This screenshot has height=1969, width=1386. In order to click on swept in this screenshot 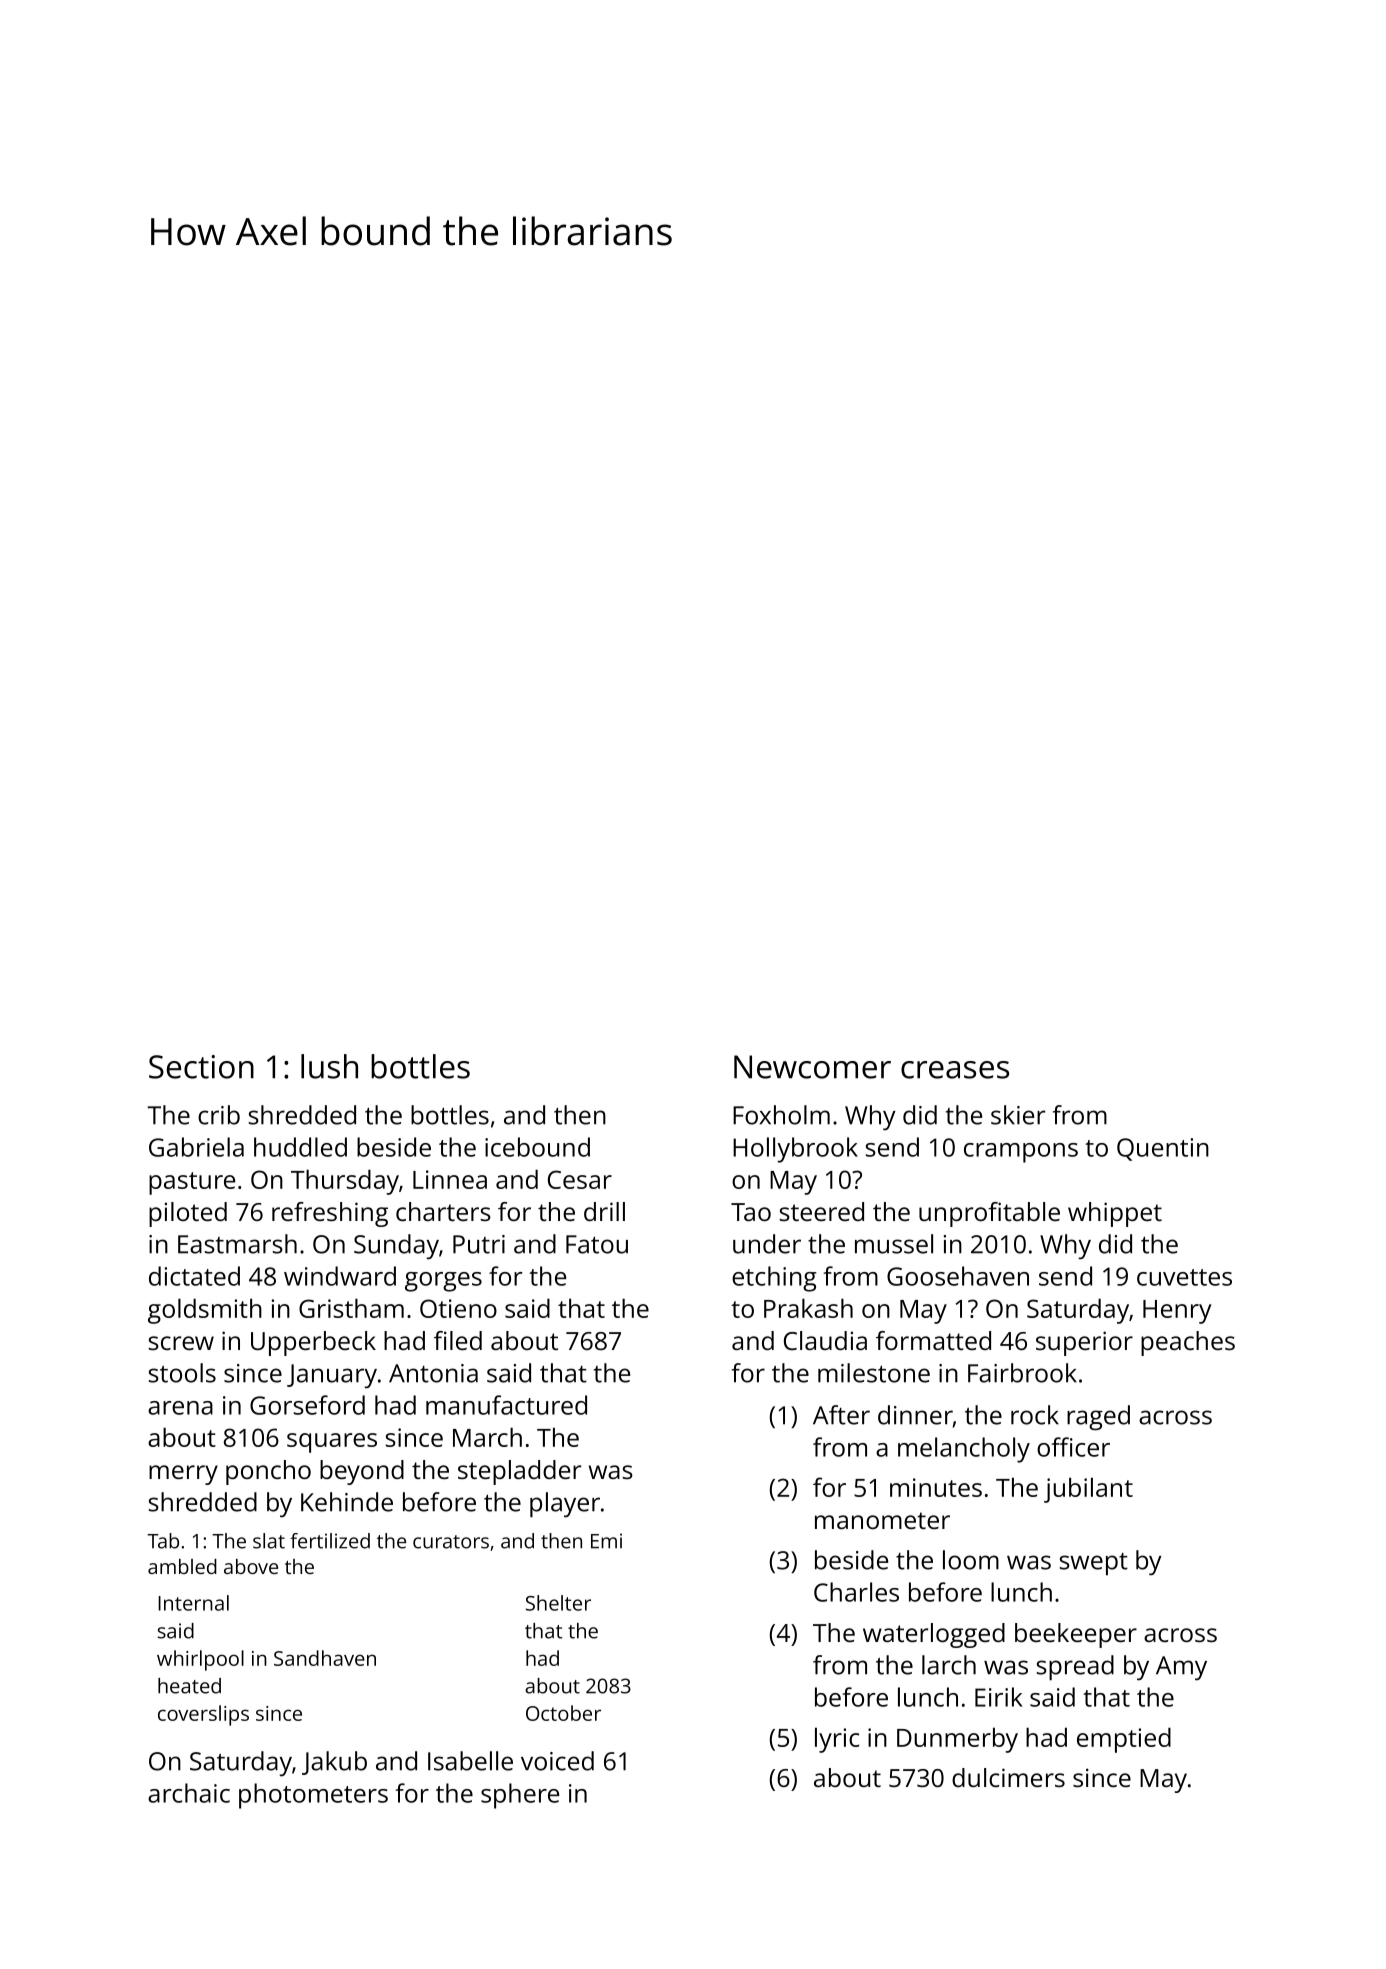, I will do `click(1094, 1564)`.
